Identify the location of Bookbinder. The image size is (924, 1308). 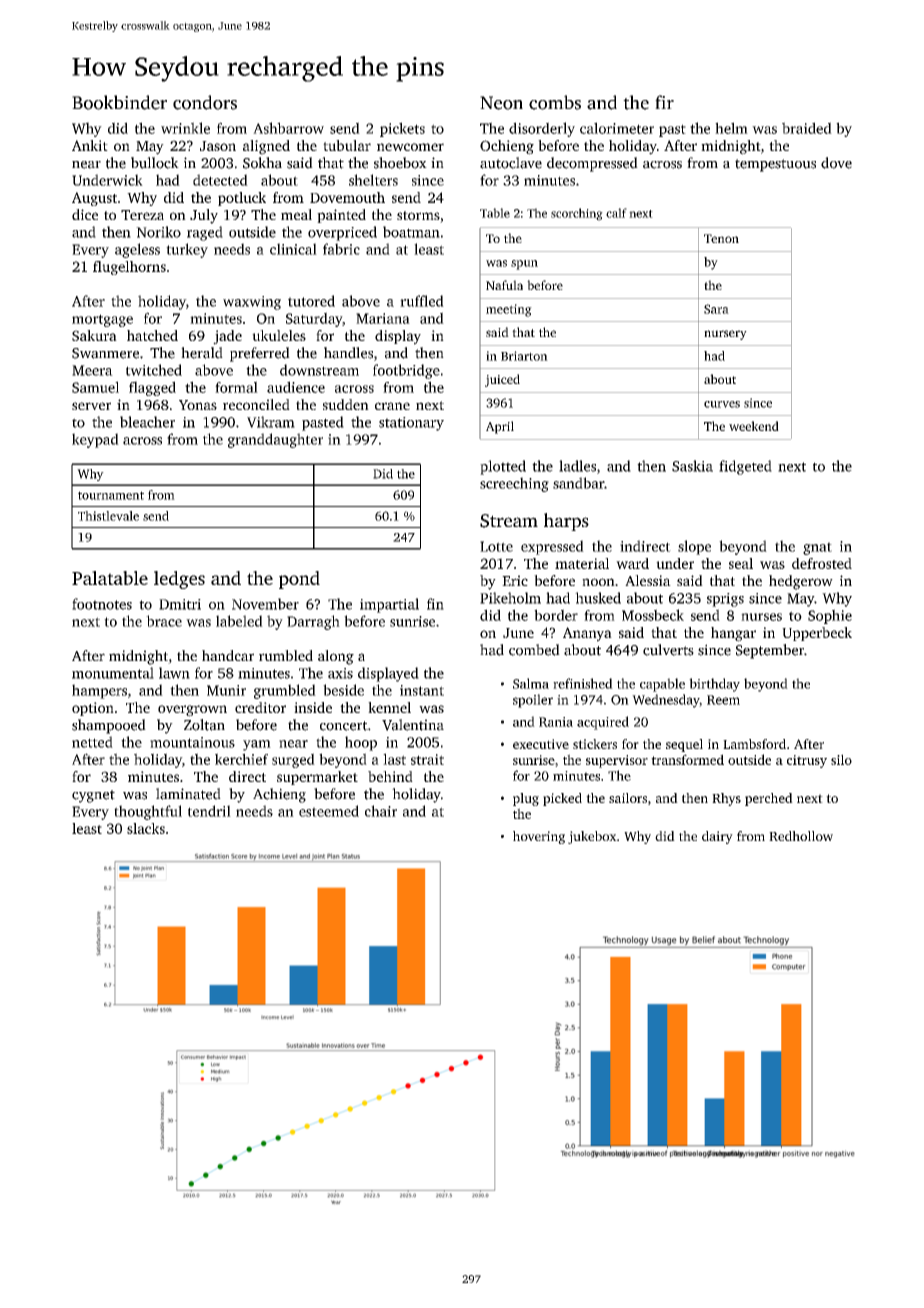
(119, 102).
